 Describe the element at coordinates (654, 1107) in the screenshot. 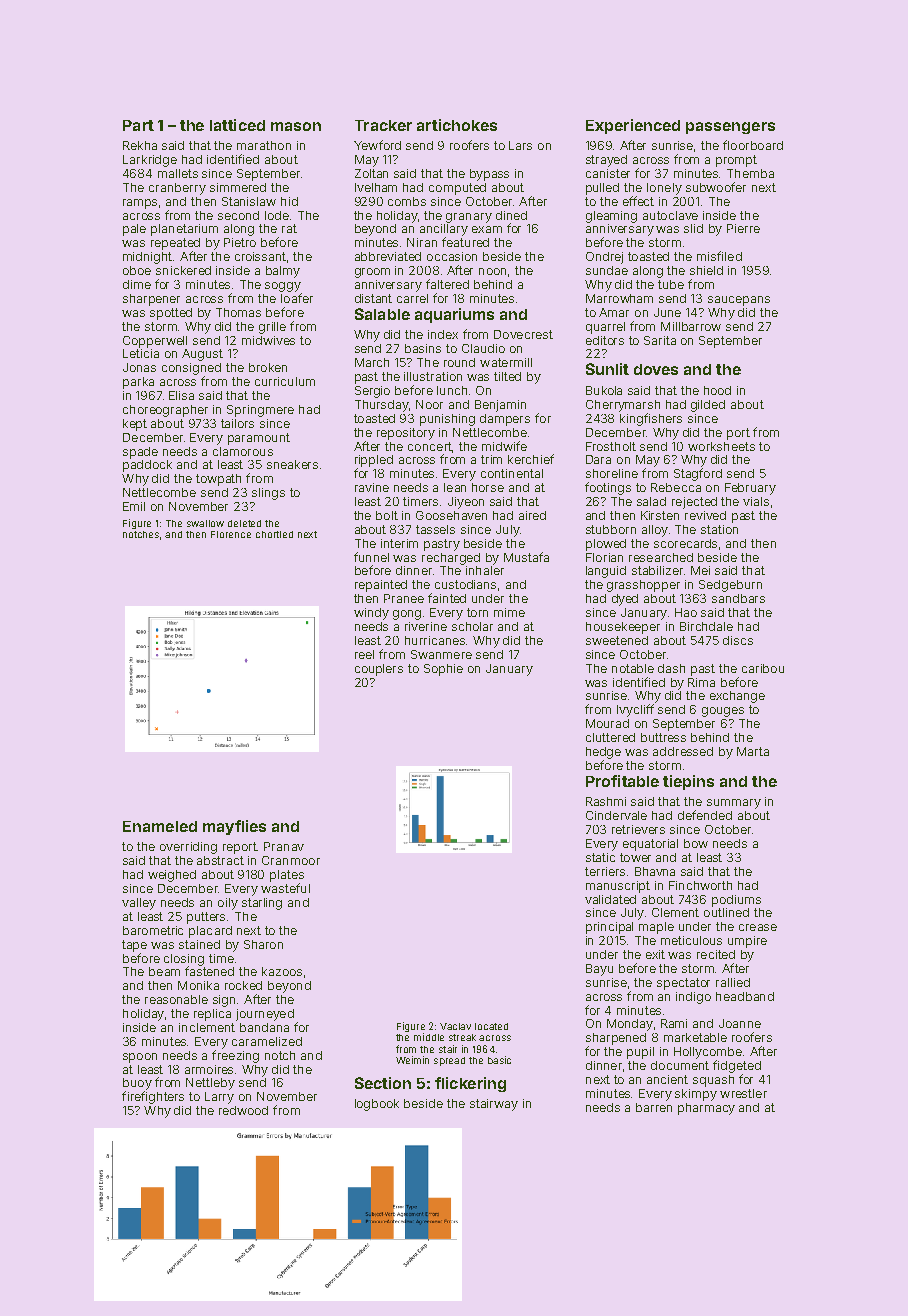

I see `barren` at that location.
